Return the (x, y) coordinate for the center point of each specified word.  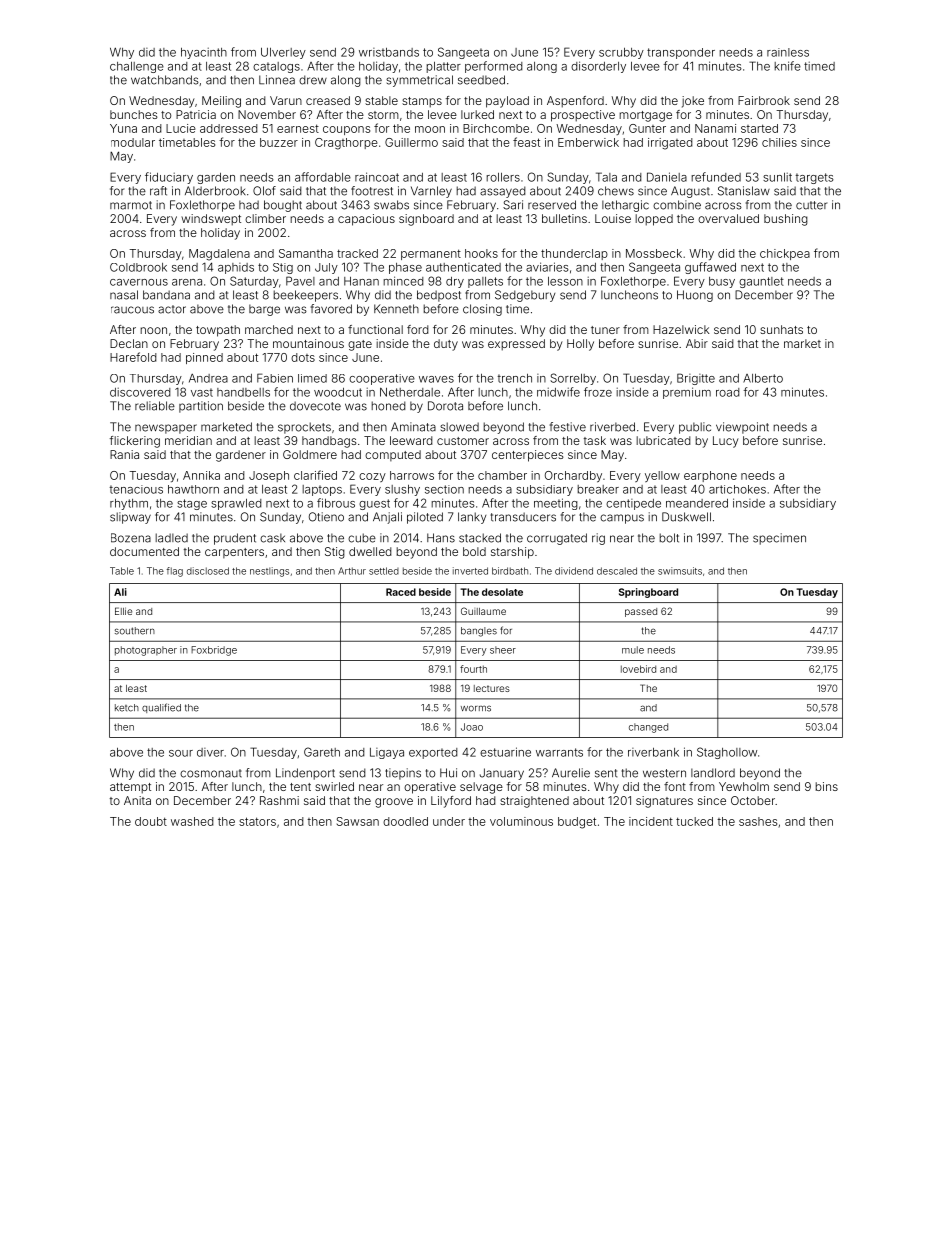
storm (383, 115)
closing (482, 310)
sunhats (781, 329)
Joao (472, 727)
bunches (134, 114)
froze (598, 392)
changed (648, 728)
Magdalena (219, 255)
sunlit (777, 177)
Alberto (763, 378)
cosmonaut (211, 773)
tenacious (136, 489)
